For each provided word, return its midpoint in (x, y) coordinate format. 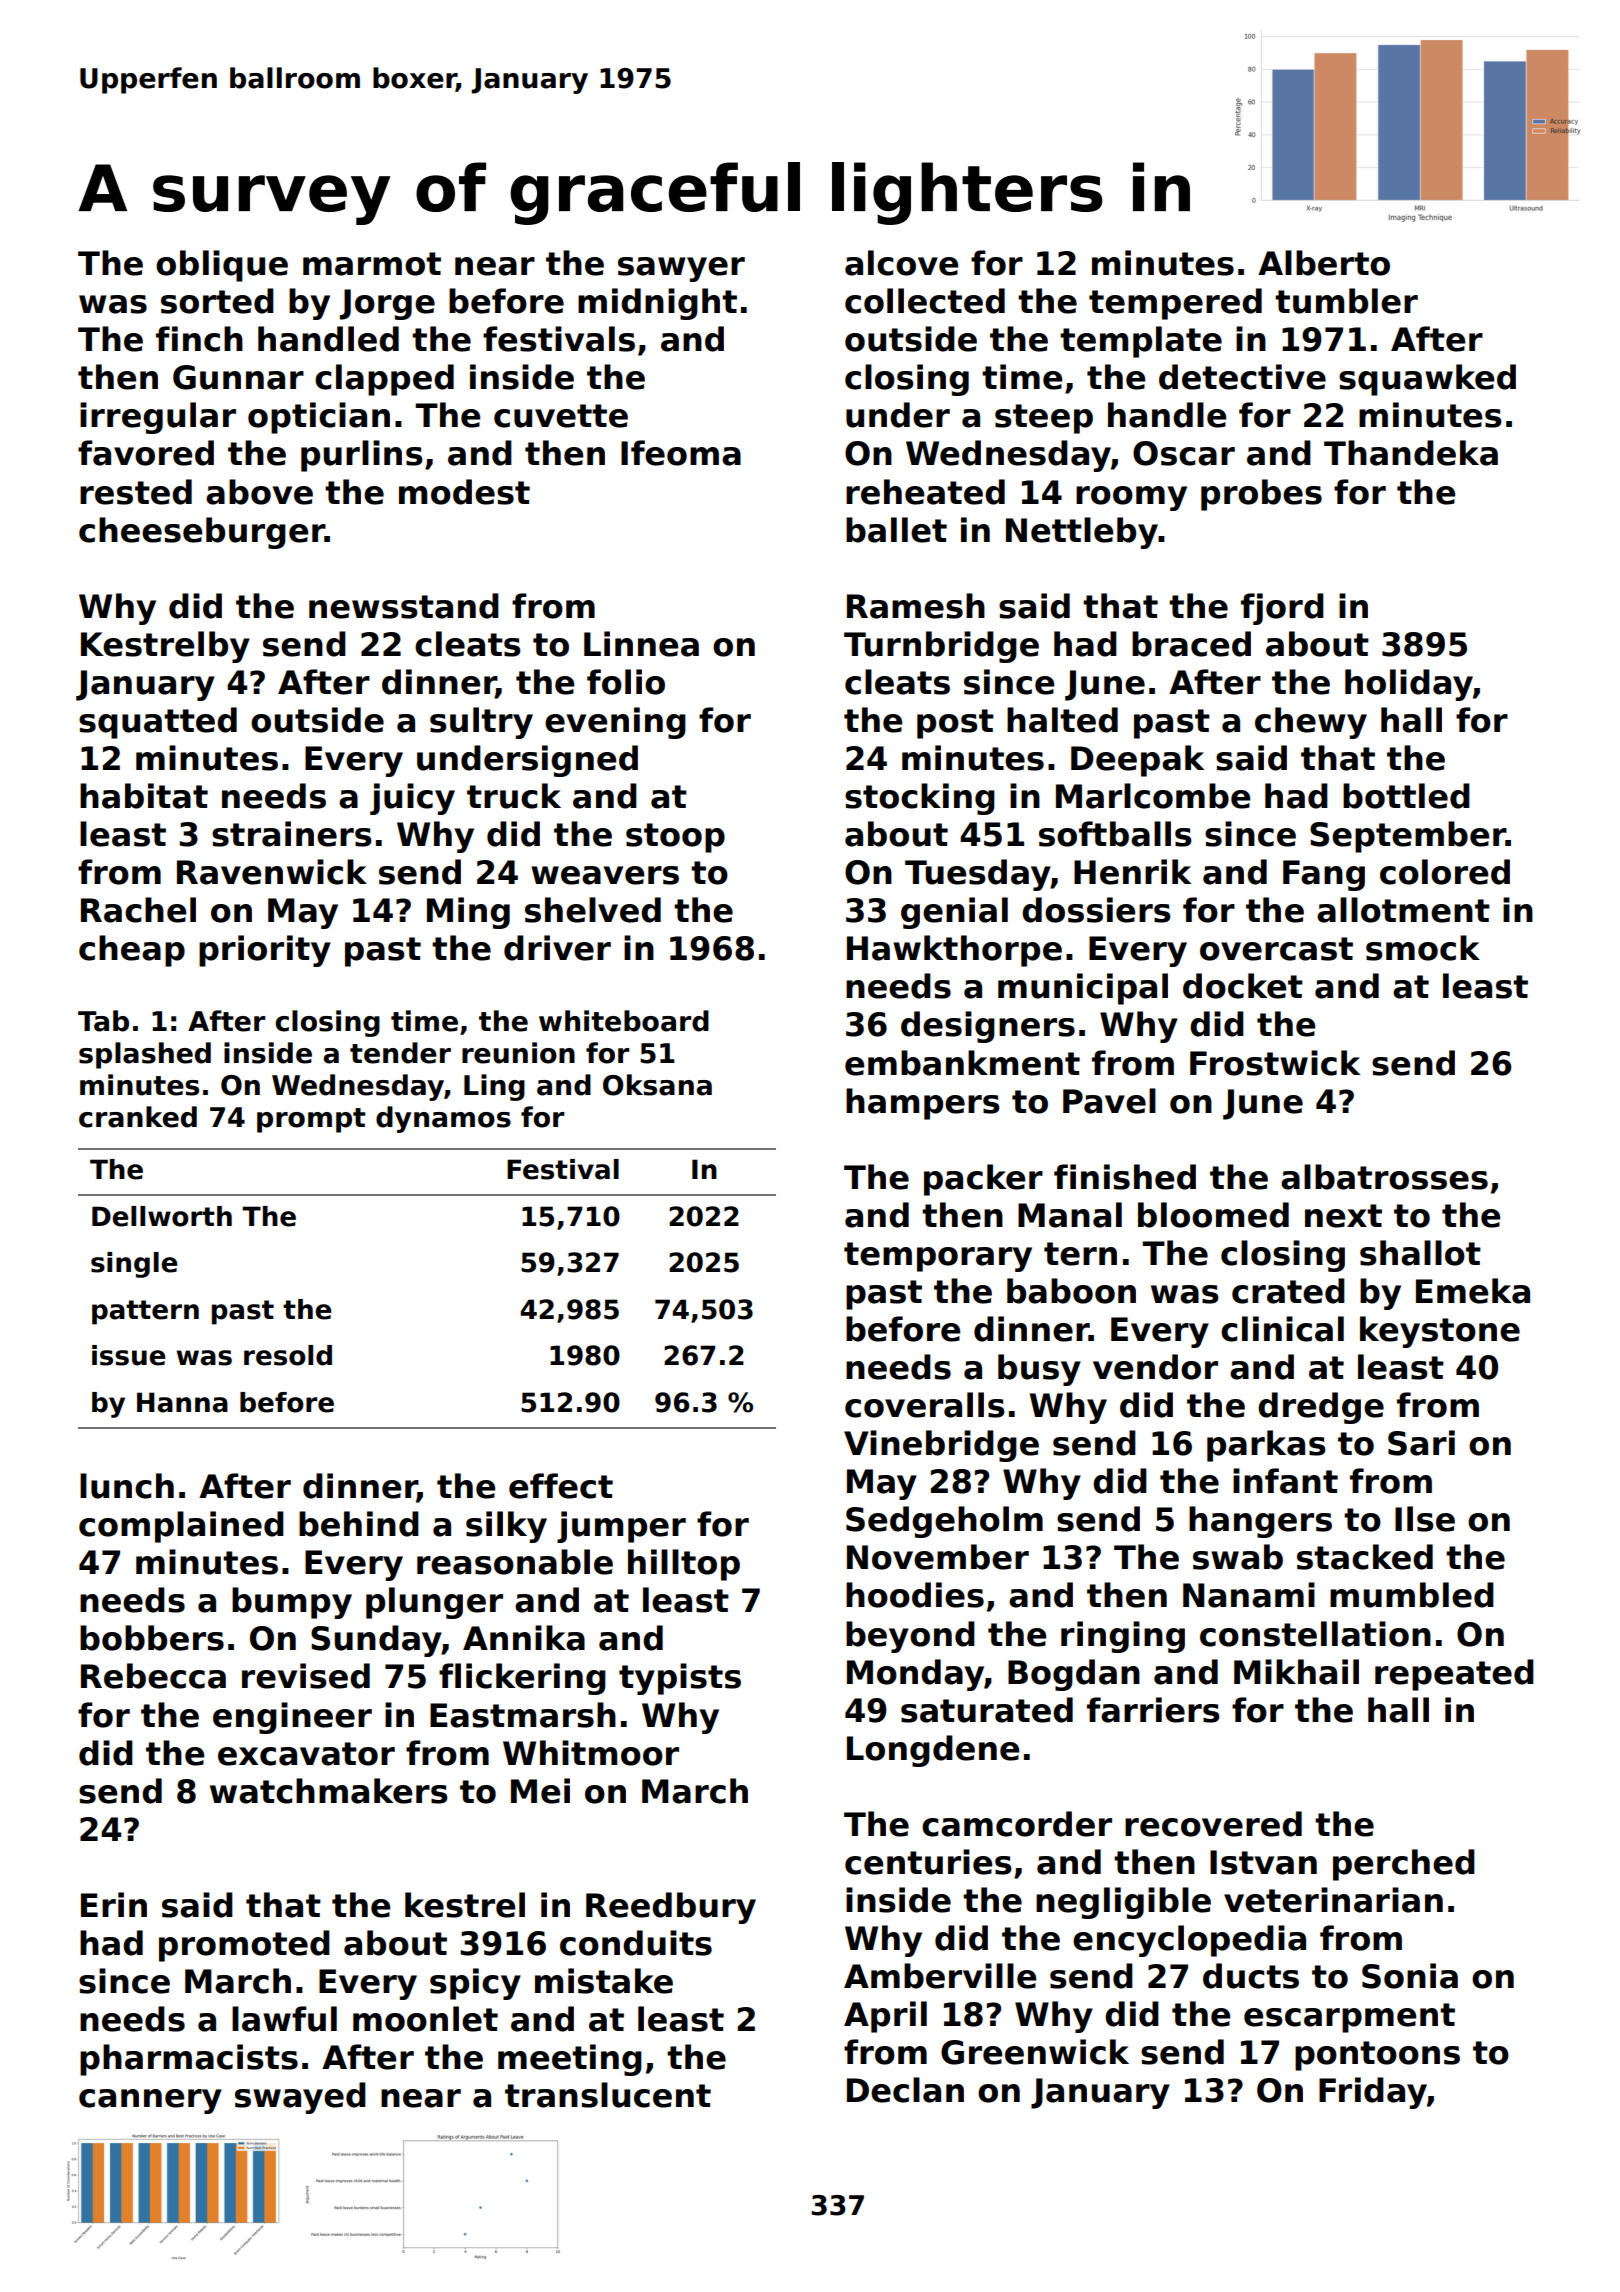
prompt (311, 1120)
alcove (901, 263)
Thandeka (1411, 453)
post (955, 724)
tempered (1175, 304)
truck (514, 796)
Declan (905, 2090)
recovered (1213, 1824)
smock (1423, 948)
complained (181, 1527)
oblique (222, 266)
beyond (910, 1637)
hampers (923, 1104)
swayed (300, 2098)
